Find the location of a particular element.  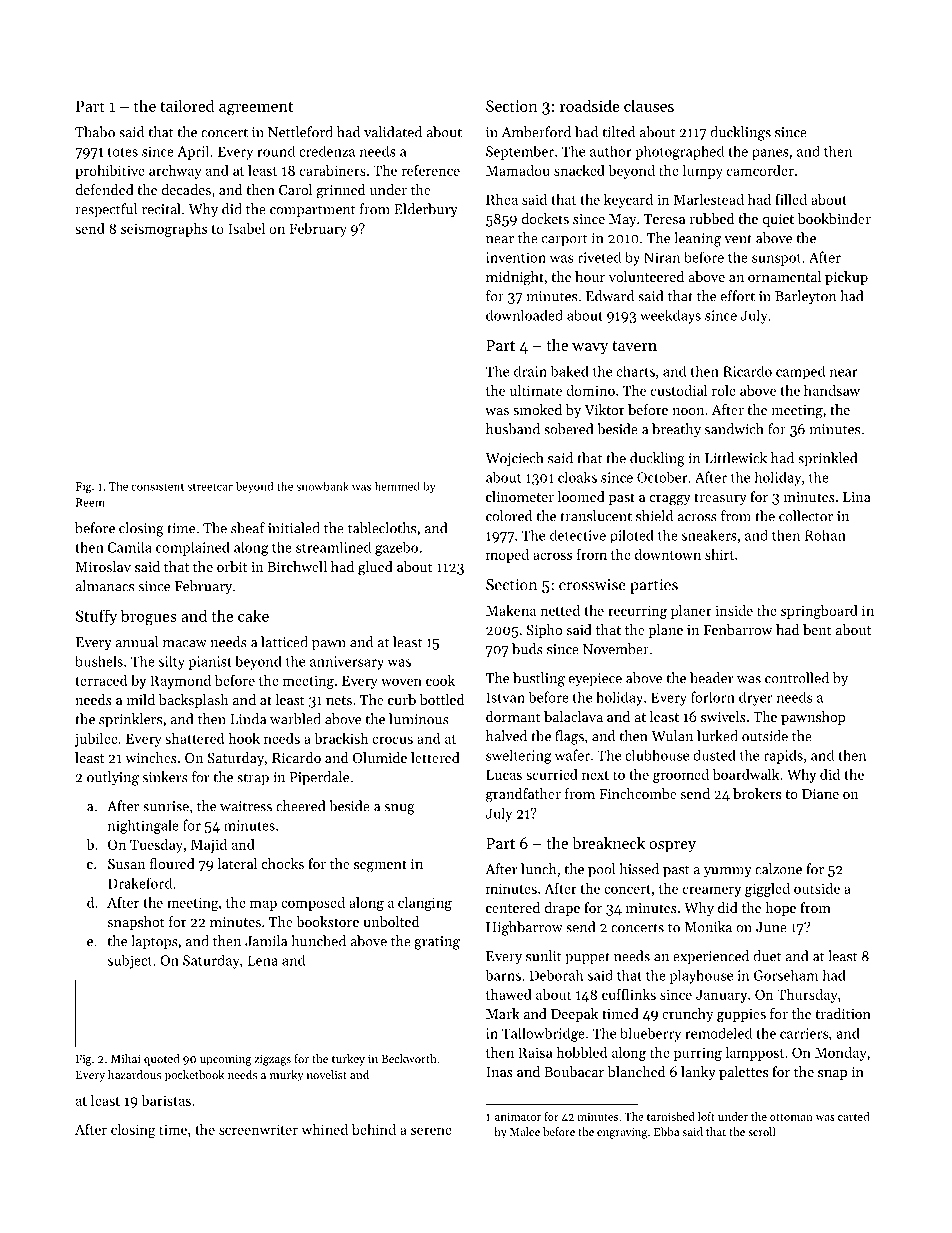

Malee is located at coordinates (525, 1131).
